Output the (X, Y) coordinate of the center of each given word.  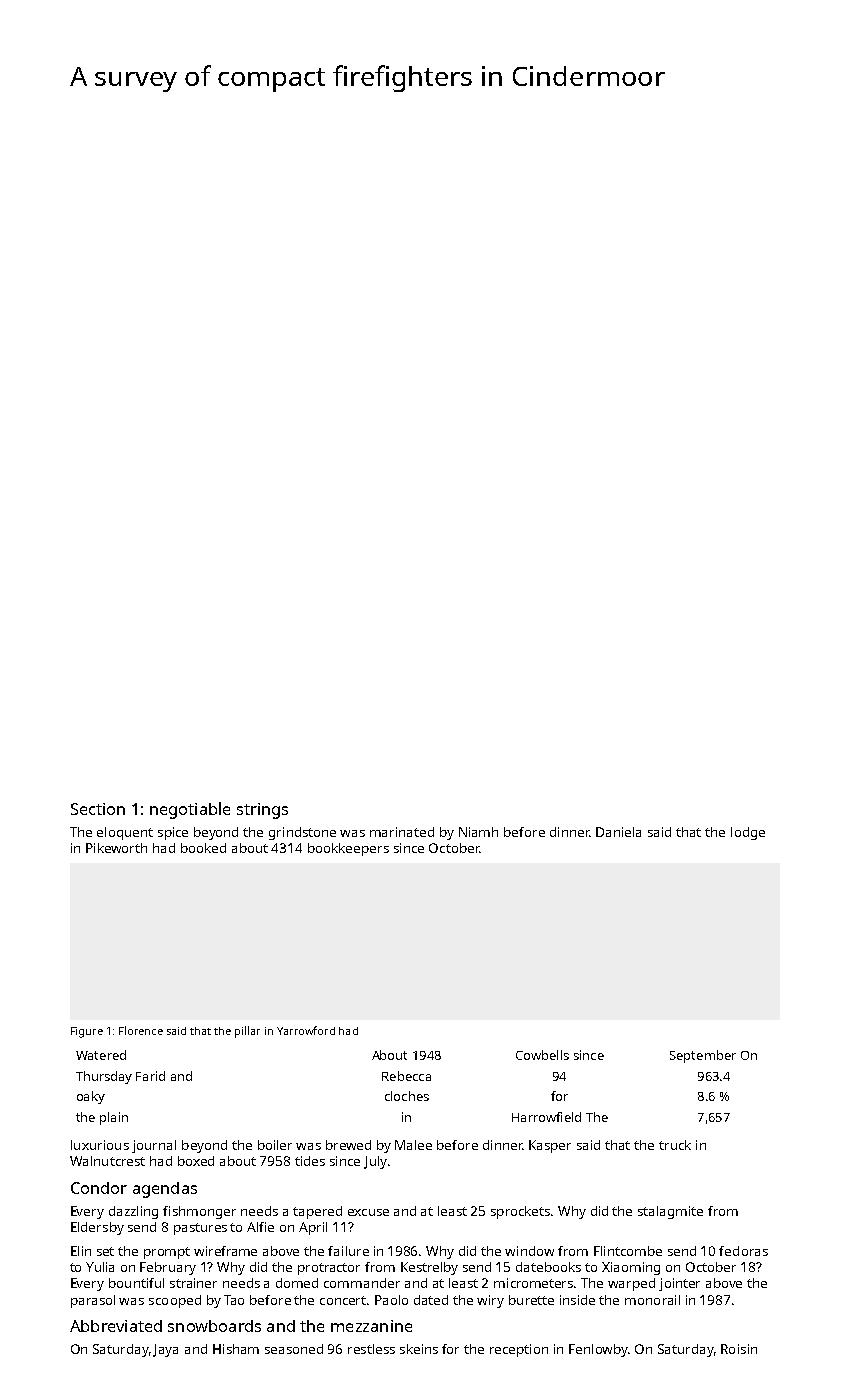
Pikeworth (116, 848)
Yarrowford (306, 1030)
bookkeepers (348, 849)
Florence (141, 1030)
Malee (413, 1145)
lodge (748, 833)
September (703, 1056)
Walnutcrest (107, 1161)
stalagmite (670, 1212)
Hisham (236, 1349)
